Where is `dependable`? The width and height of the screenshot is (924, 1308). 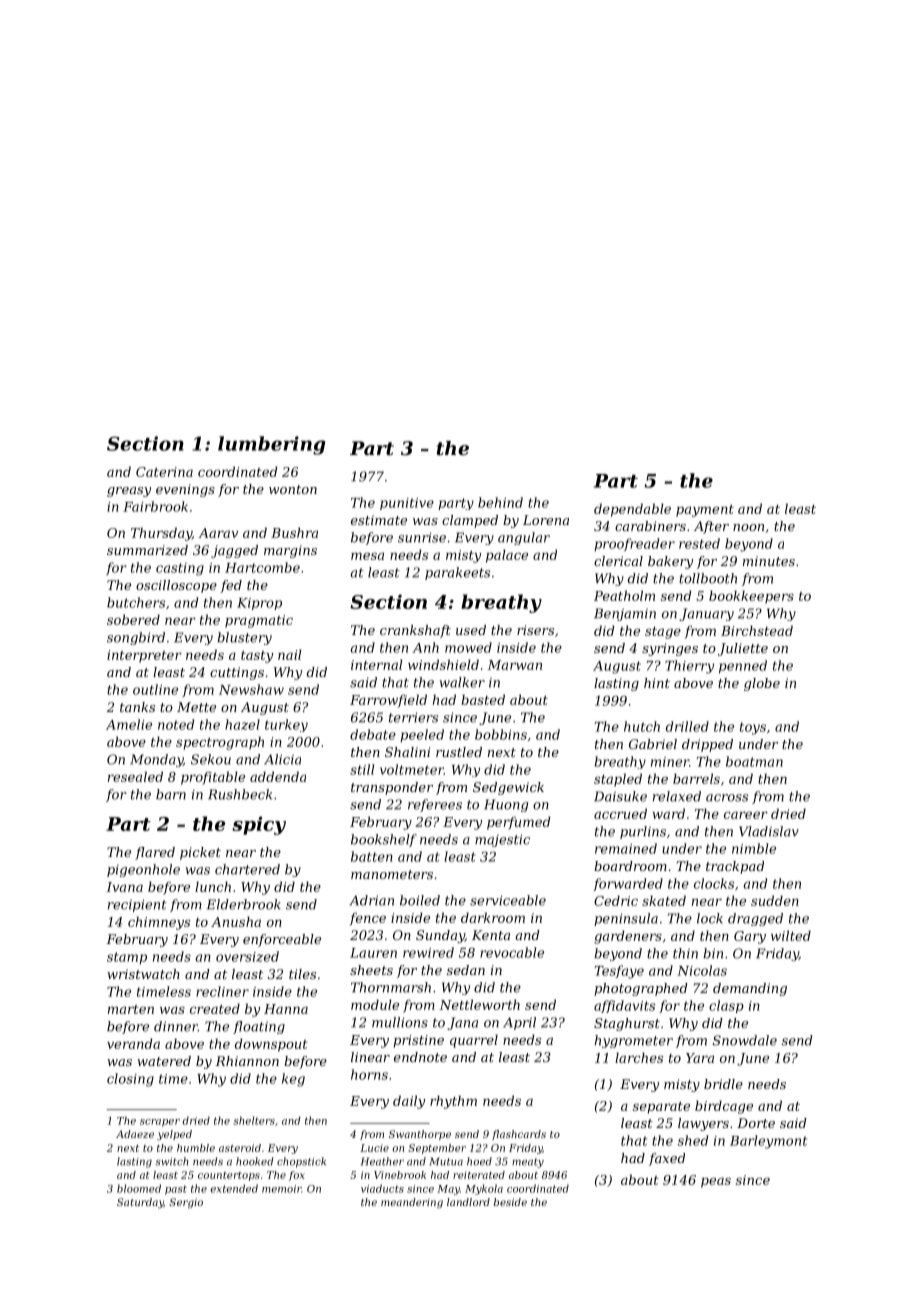 dependable is located at coordinates (632, 510).
